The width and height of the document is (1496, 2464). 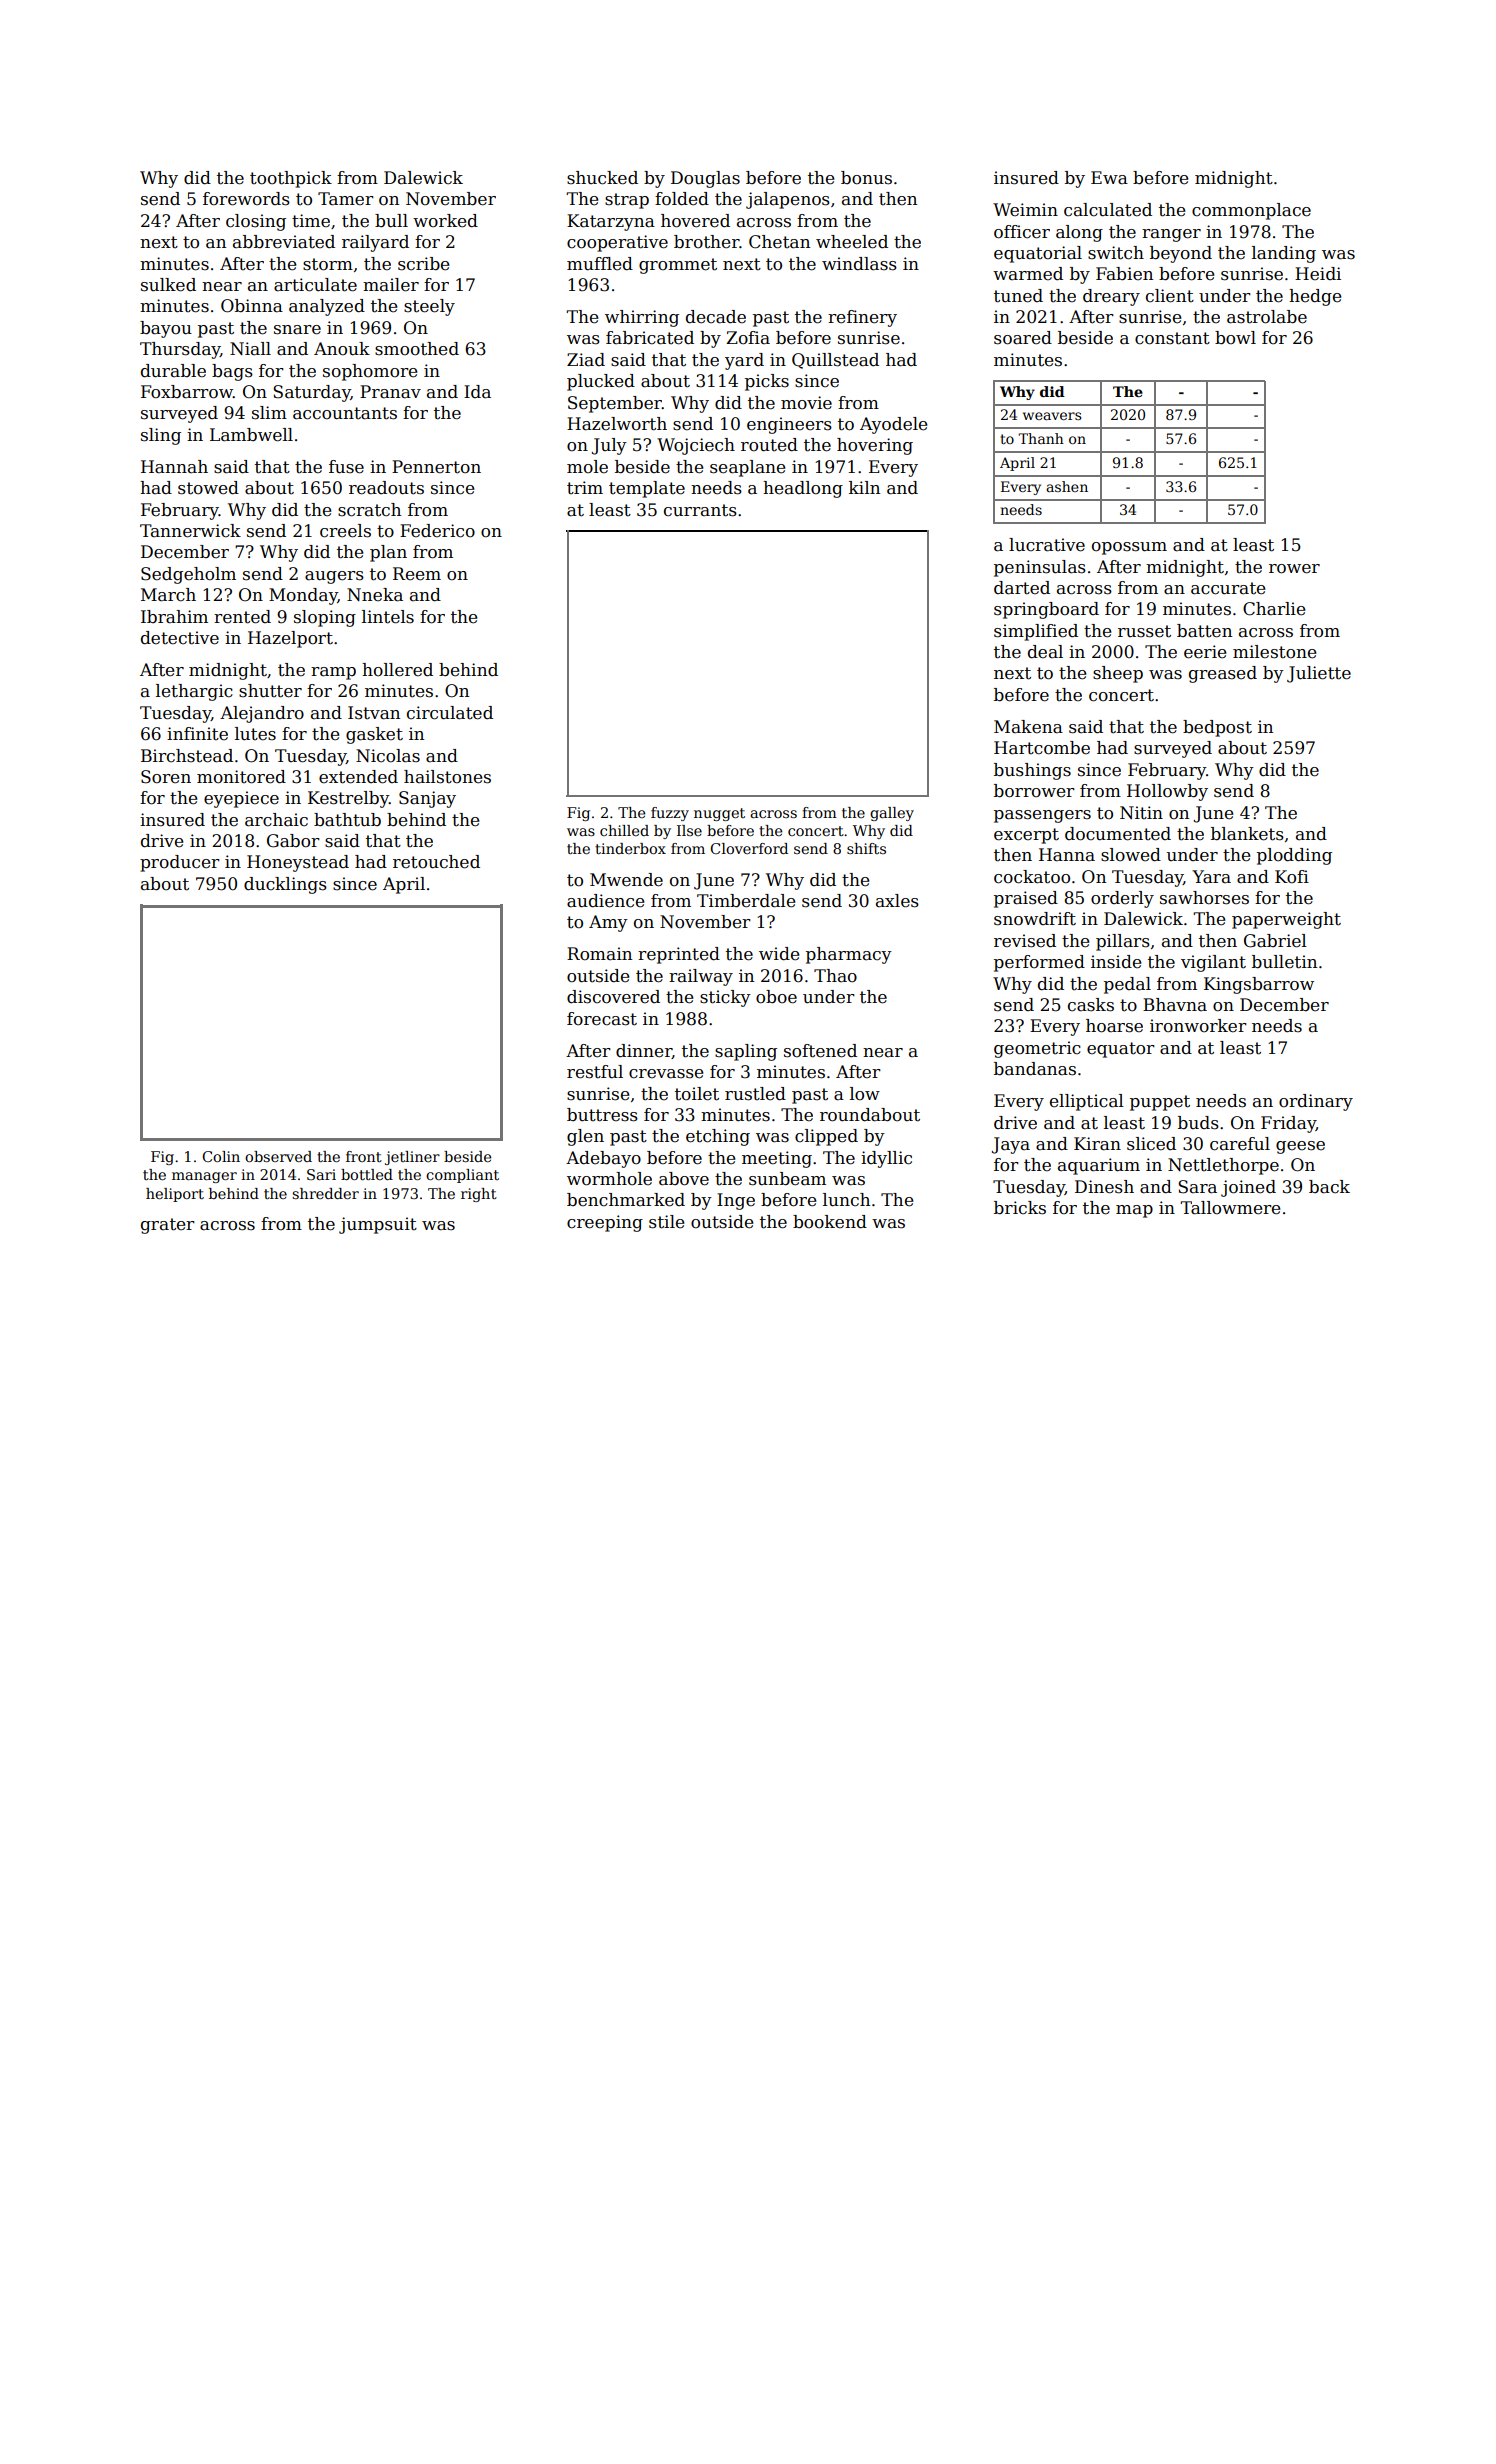 I want to click on ashen, so click(x=1067, y=486).
